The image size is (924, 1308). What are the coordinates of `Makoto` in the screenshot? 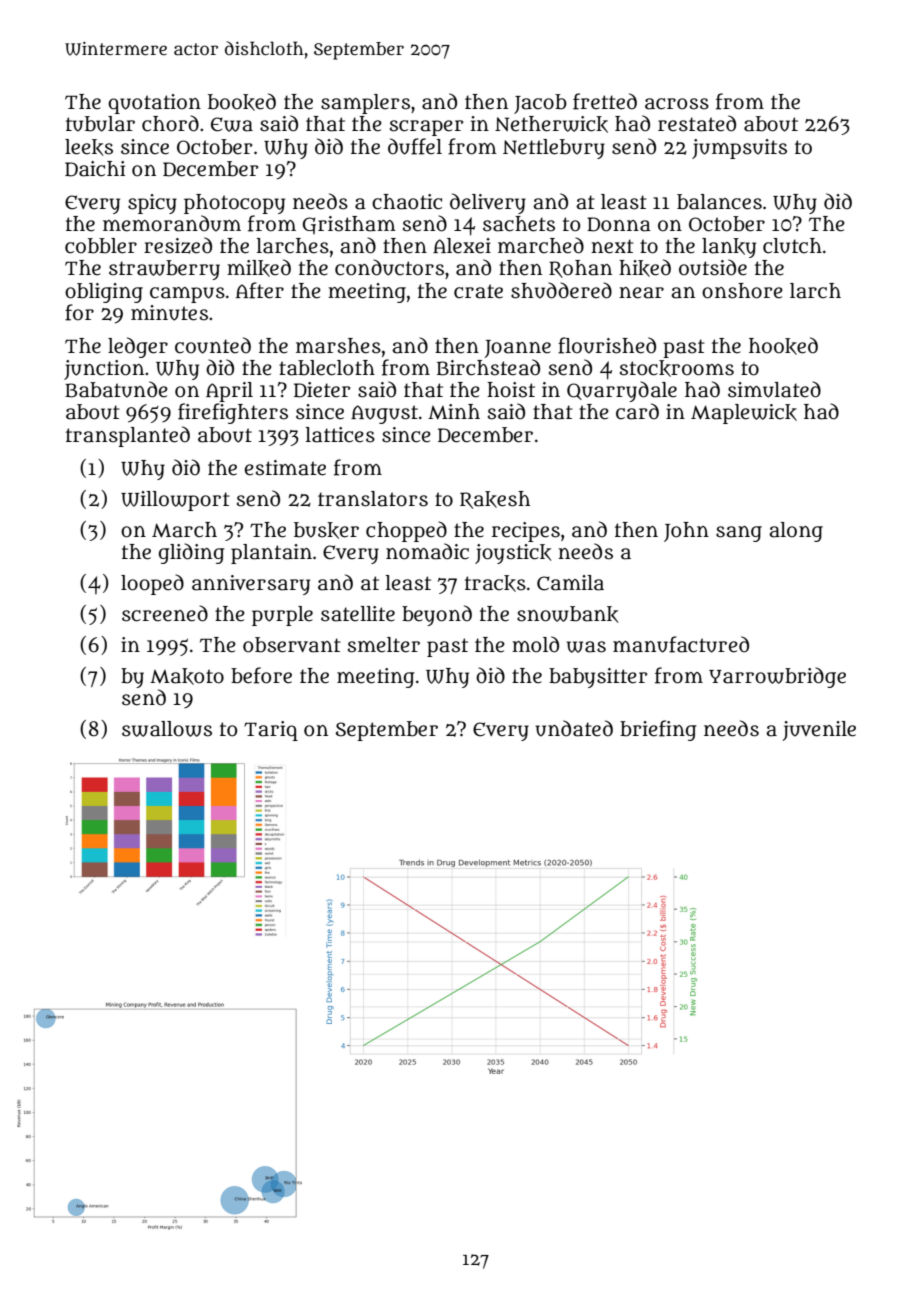 It's located at (187, 676).
